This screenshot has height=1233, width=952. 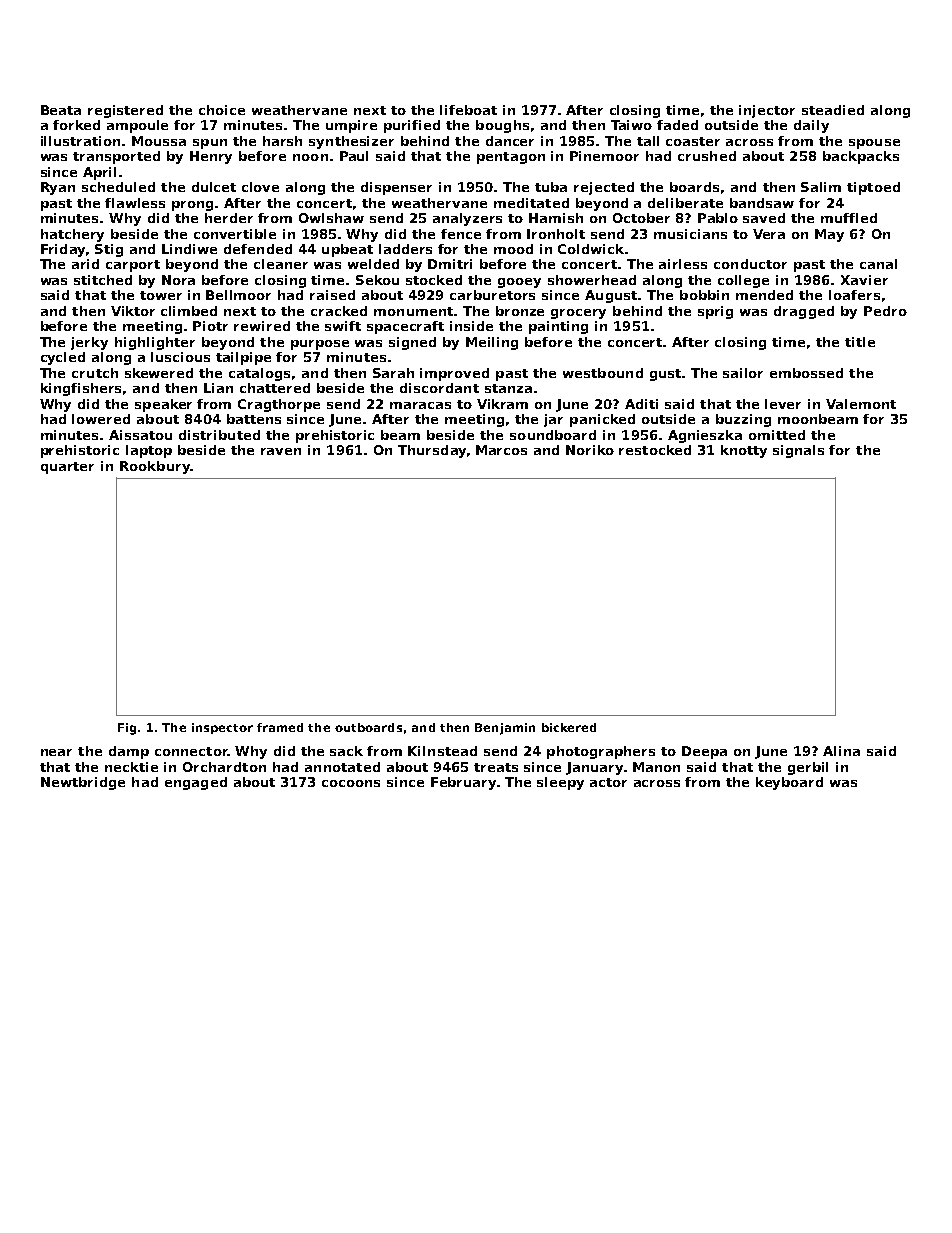 I want to click on jerky, so click(x=89, y=343).
